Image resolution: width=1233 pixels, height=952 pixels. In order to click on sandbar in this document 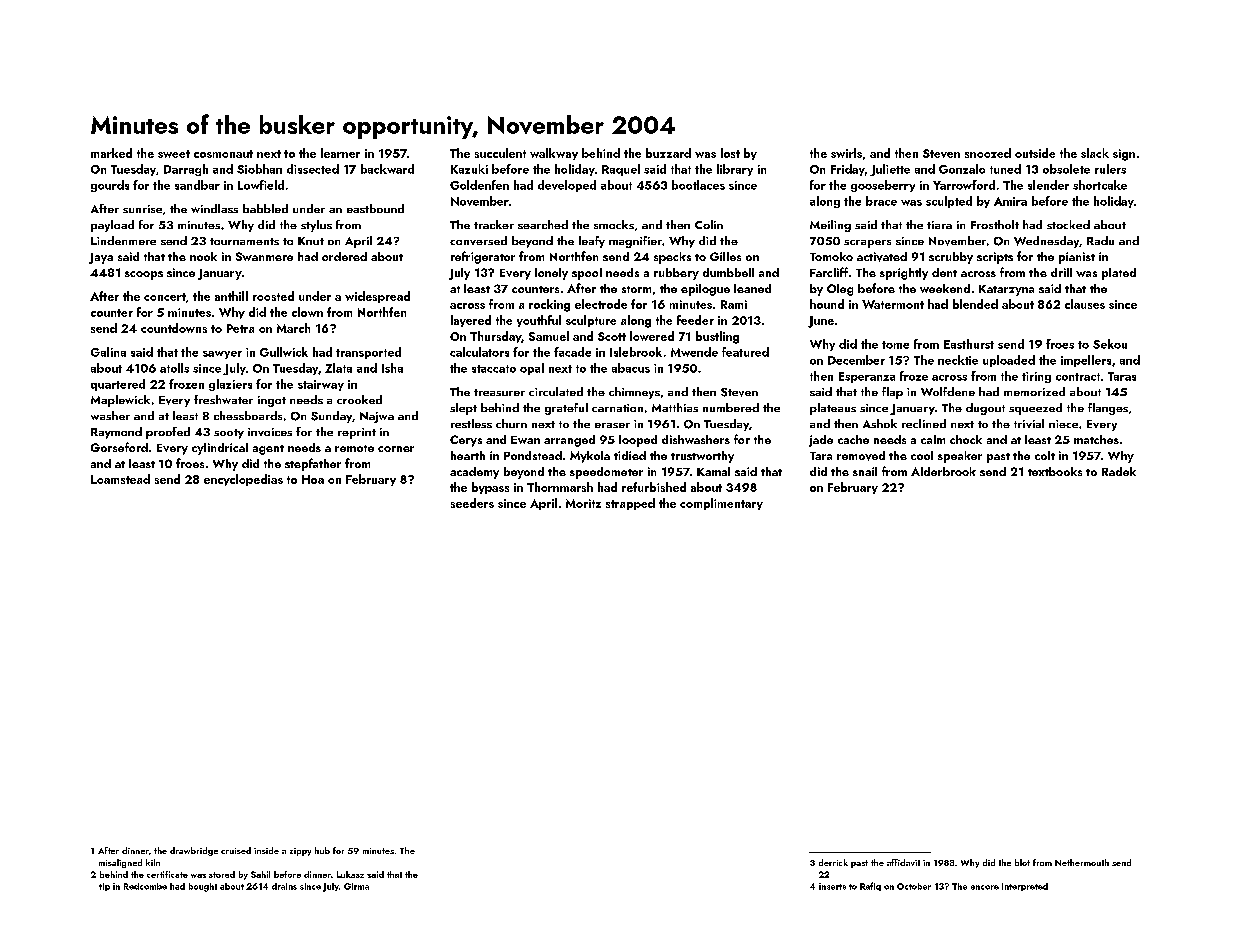, I will do `click(197, 185)`.
